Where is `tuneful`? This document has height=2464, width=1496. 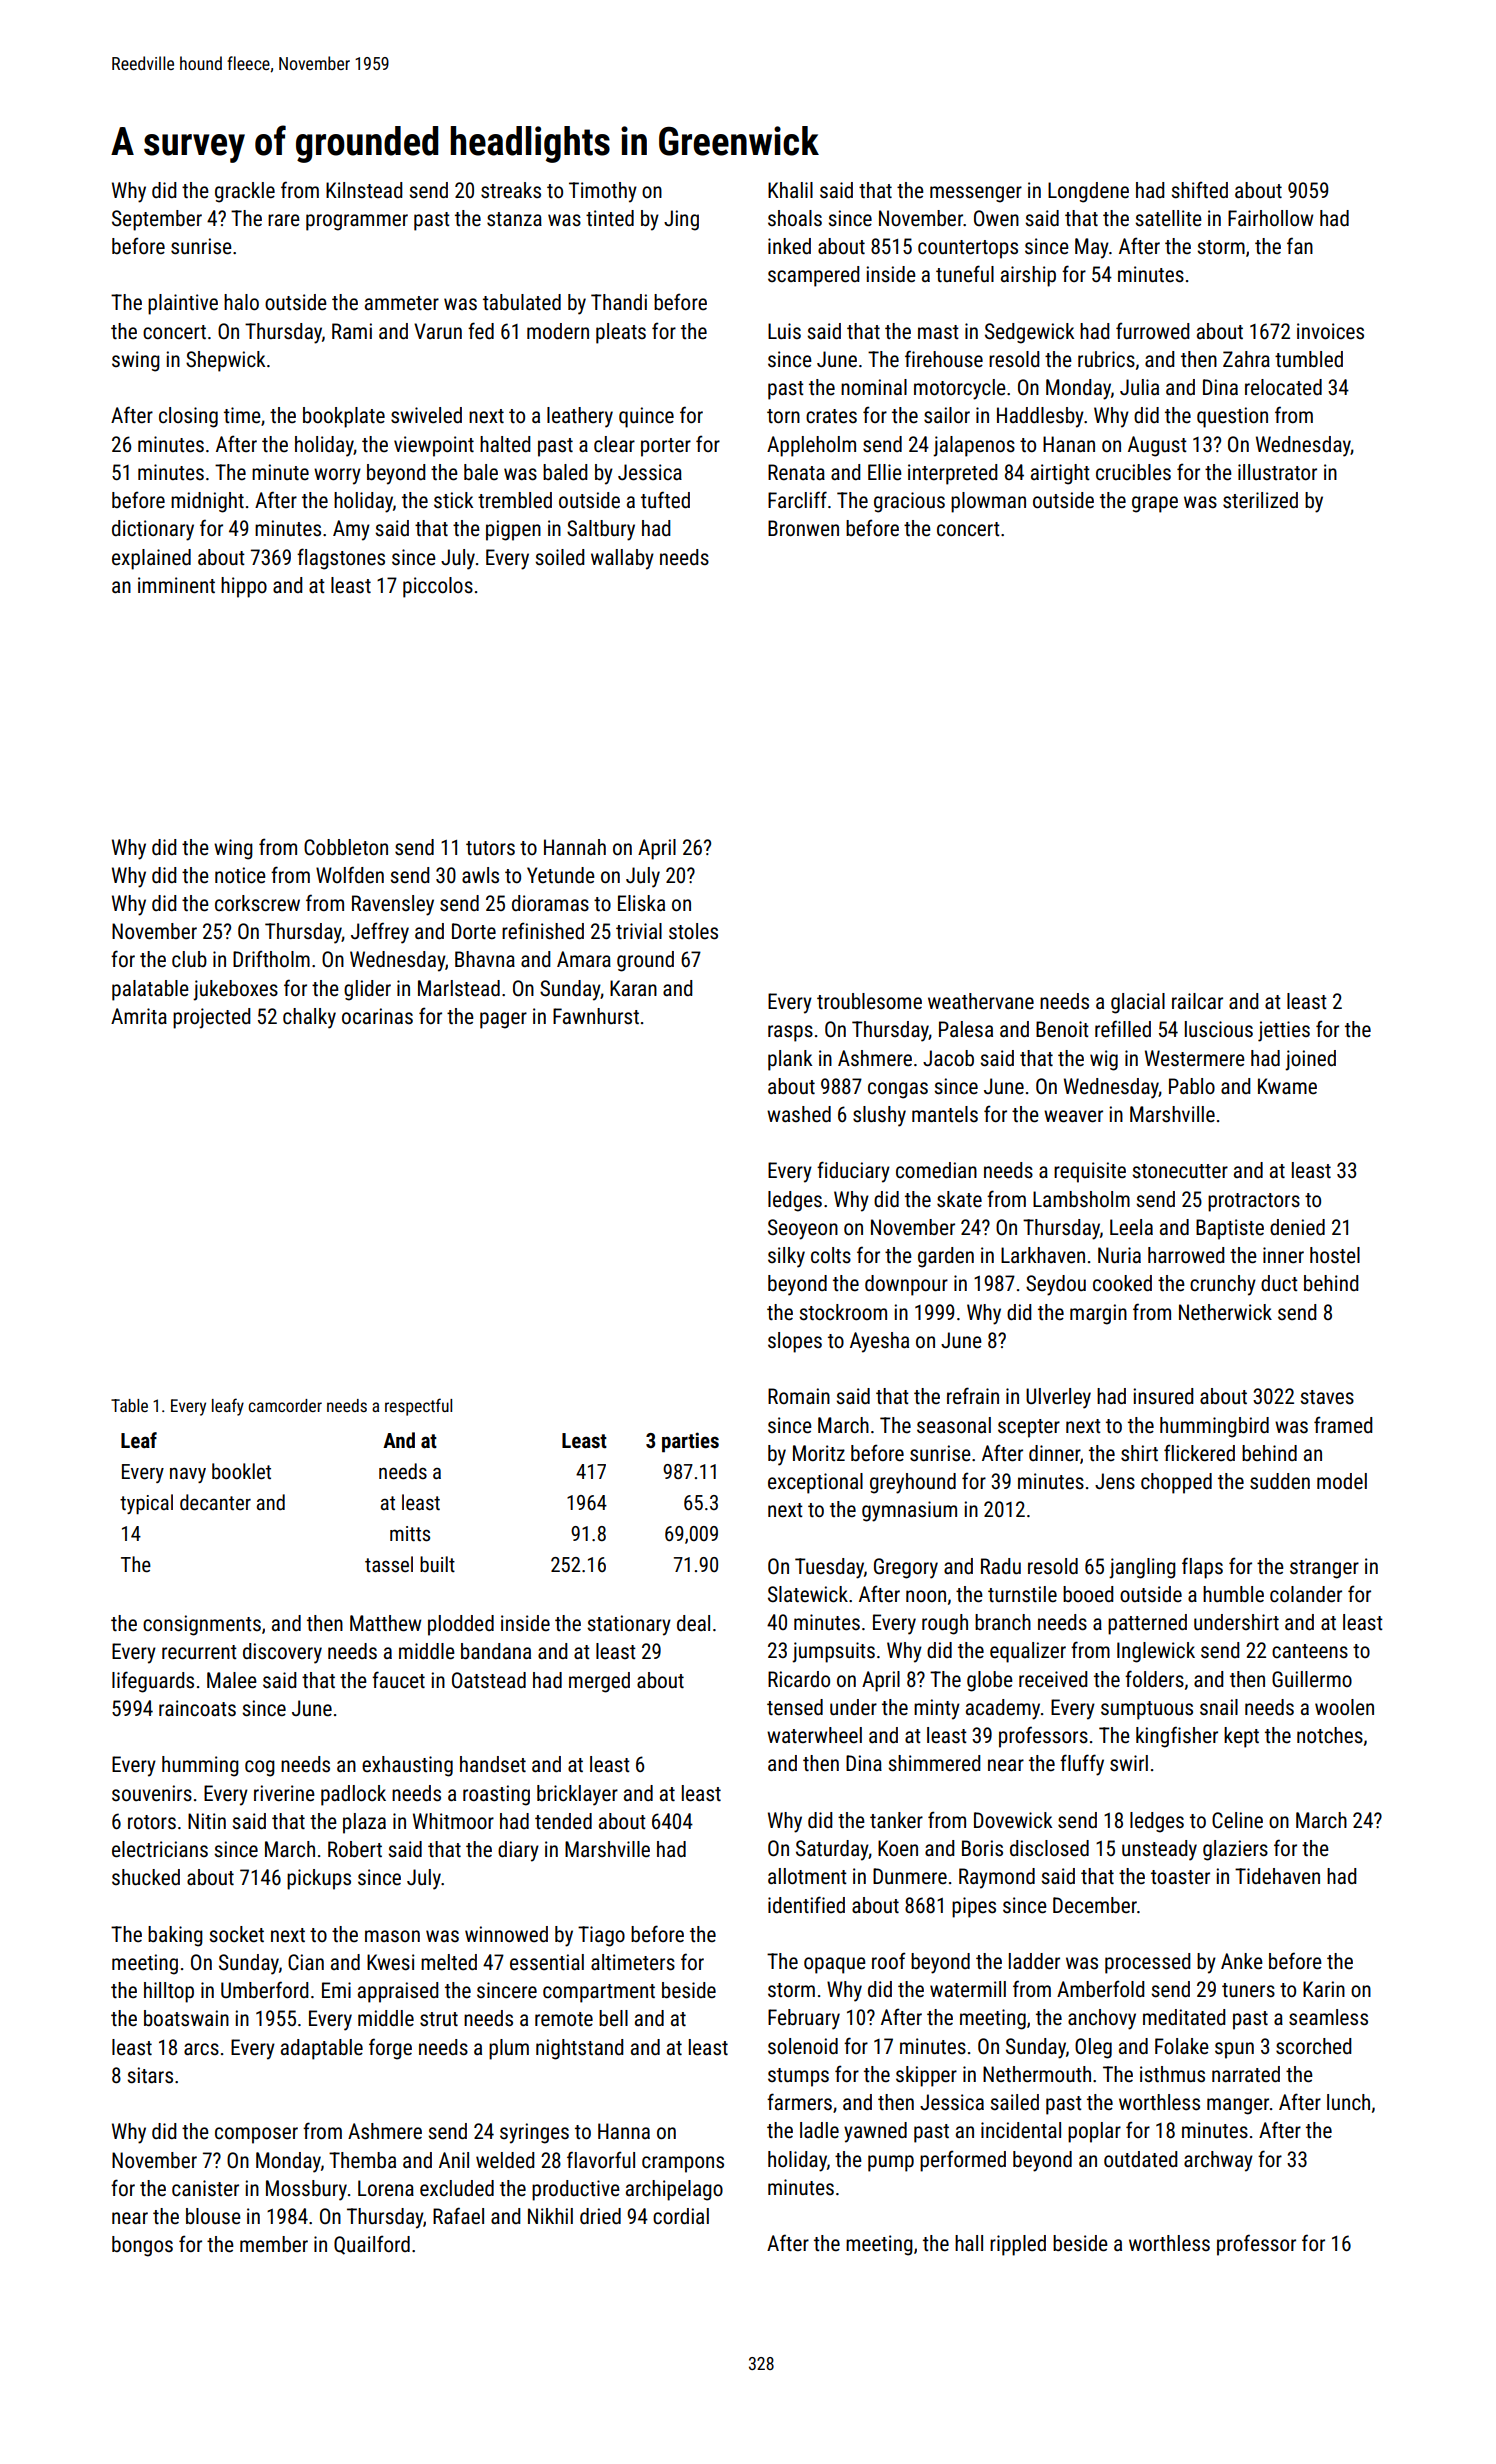 tuneful is located at coordinates (965, 274).
